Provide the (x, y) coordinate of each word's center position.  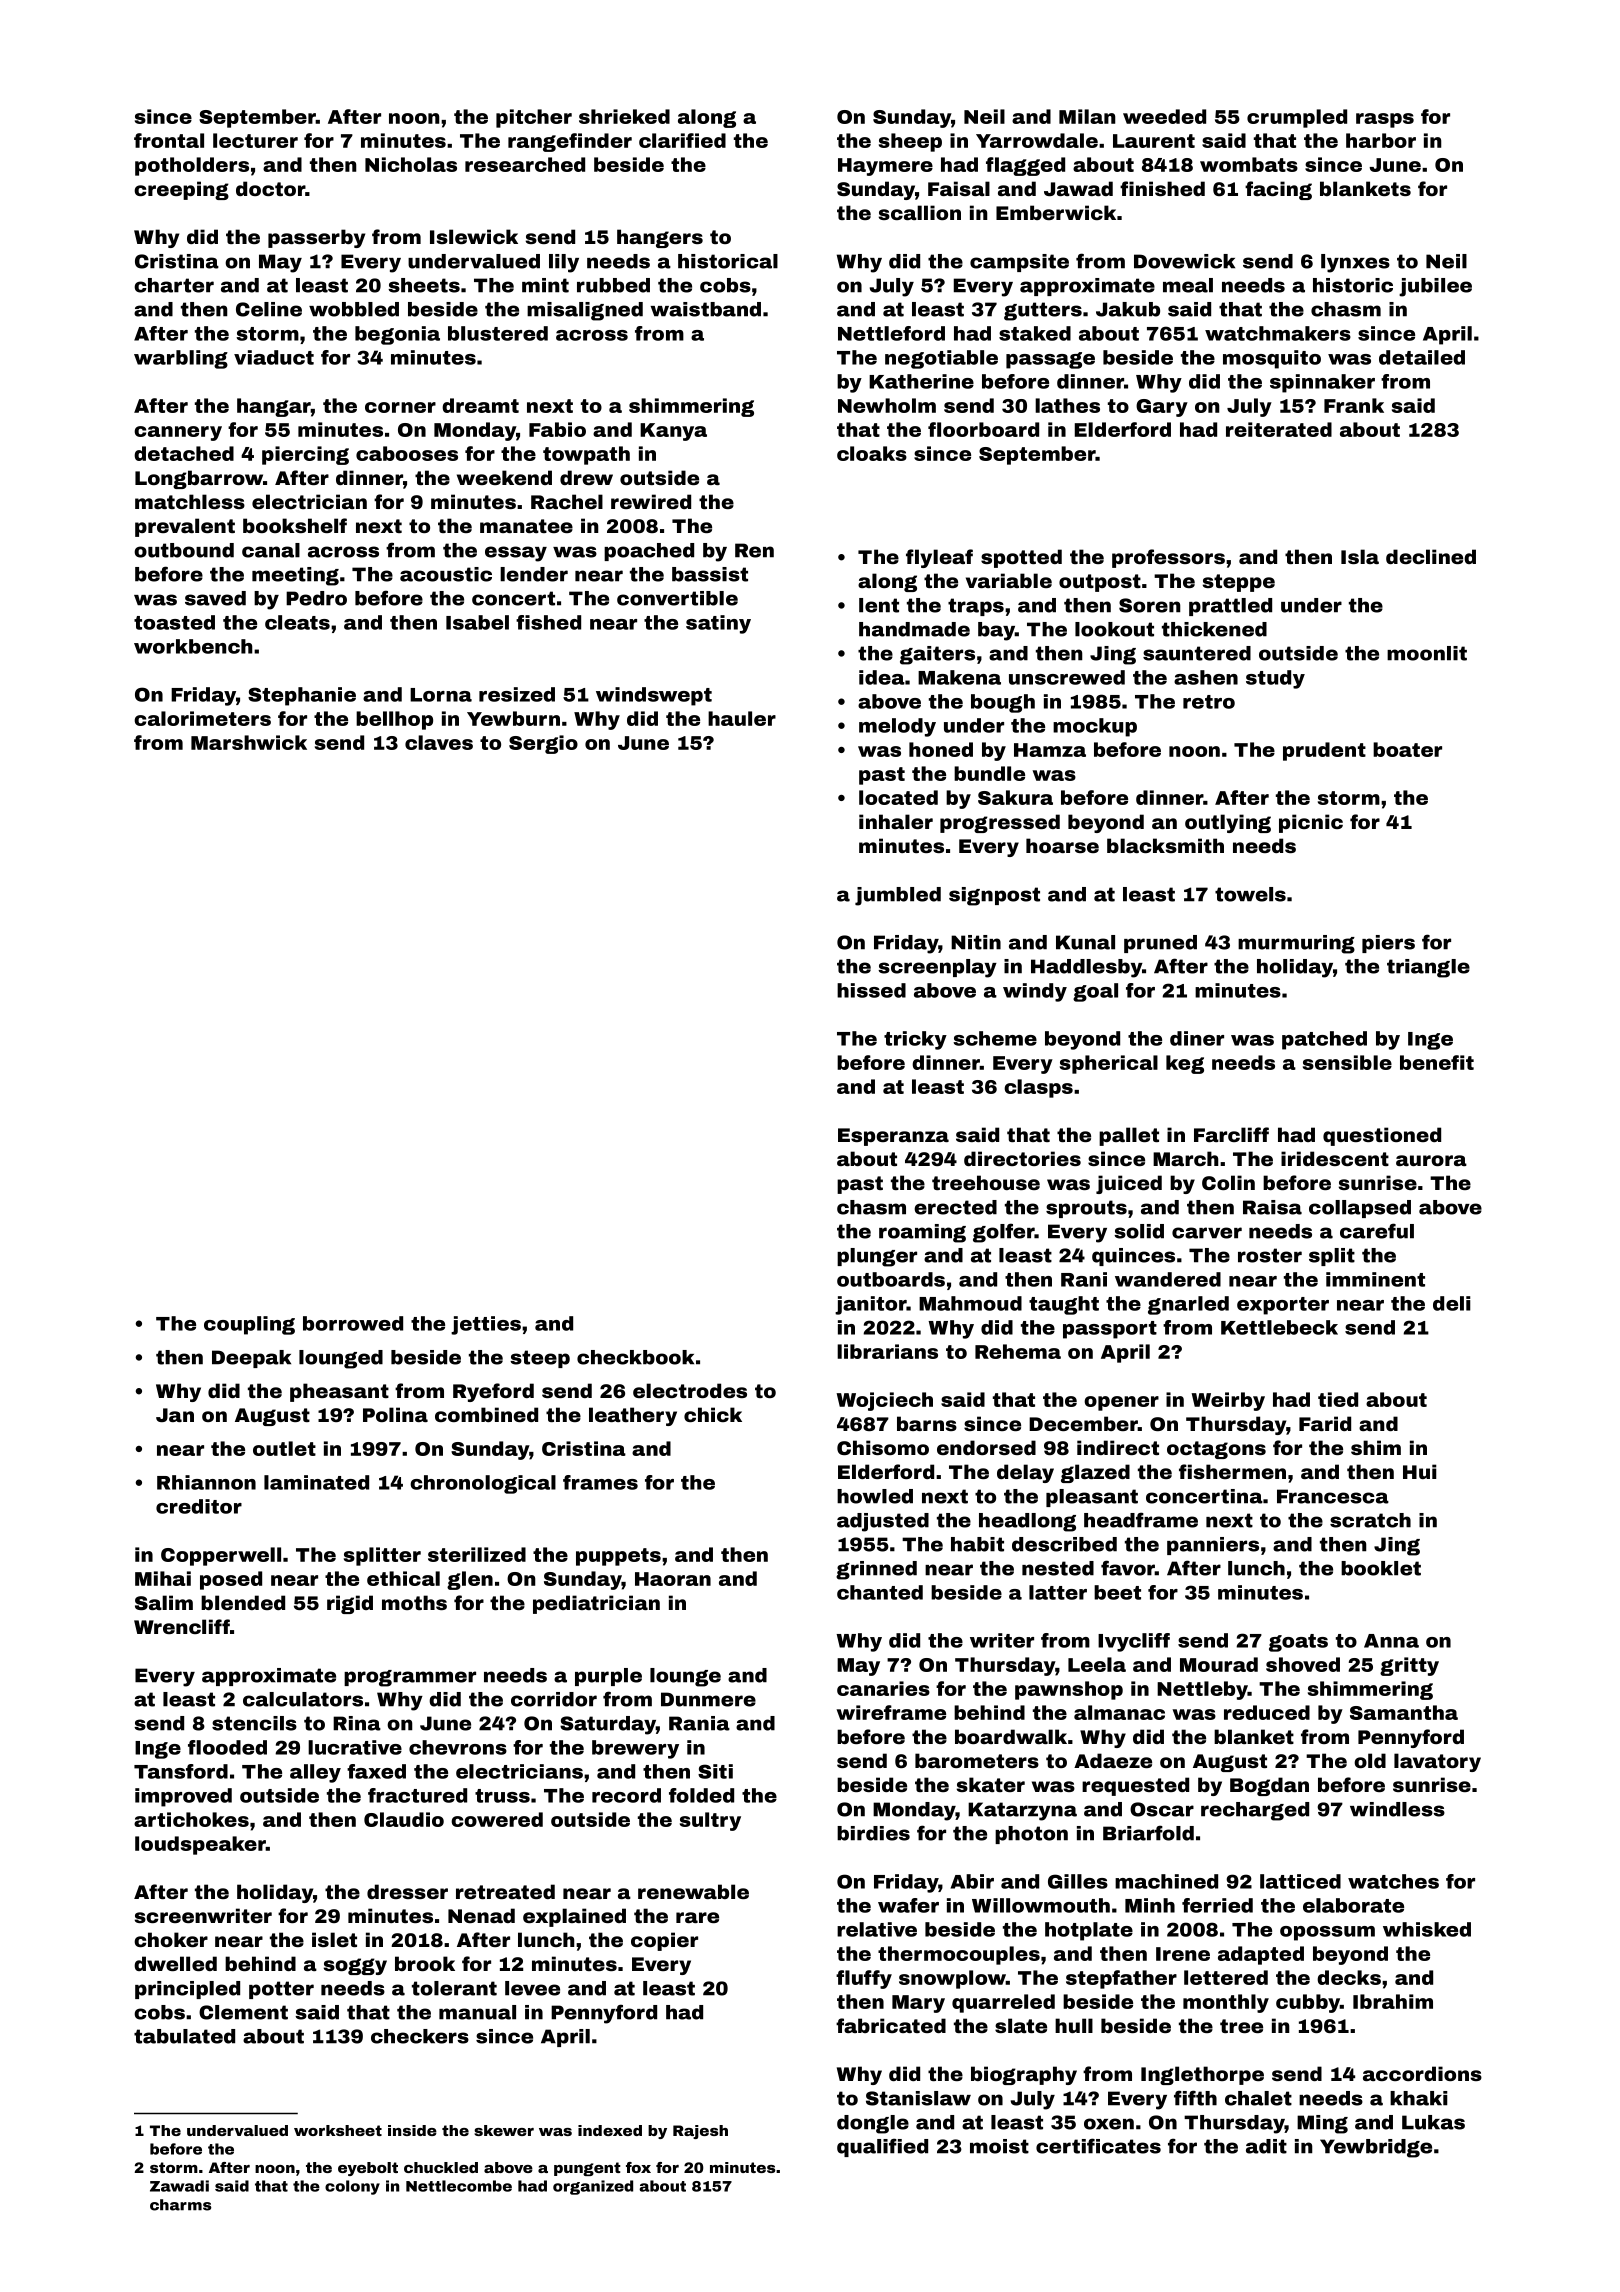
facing (1278, 190)
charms (180, 2205)
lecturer (255, 140)
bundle (989, 773)
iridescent (1335, 1158)
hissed (871, 990)
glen (470, 1580)
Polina (395, 1414)
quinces (1133, 1257)
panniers (1213, 1546)
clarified (682, 140)
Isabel (477, 622)
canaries (883, 1688)
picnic (1311, 823)
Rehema (1018, 1351)
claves (439, 742)
